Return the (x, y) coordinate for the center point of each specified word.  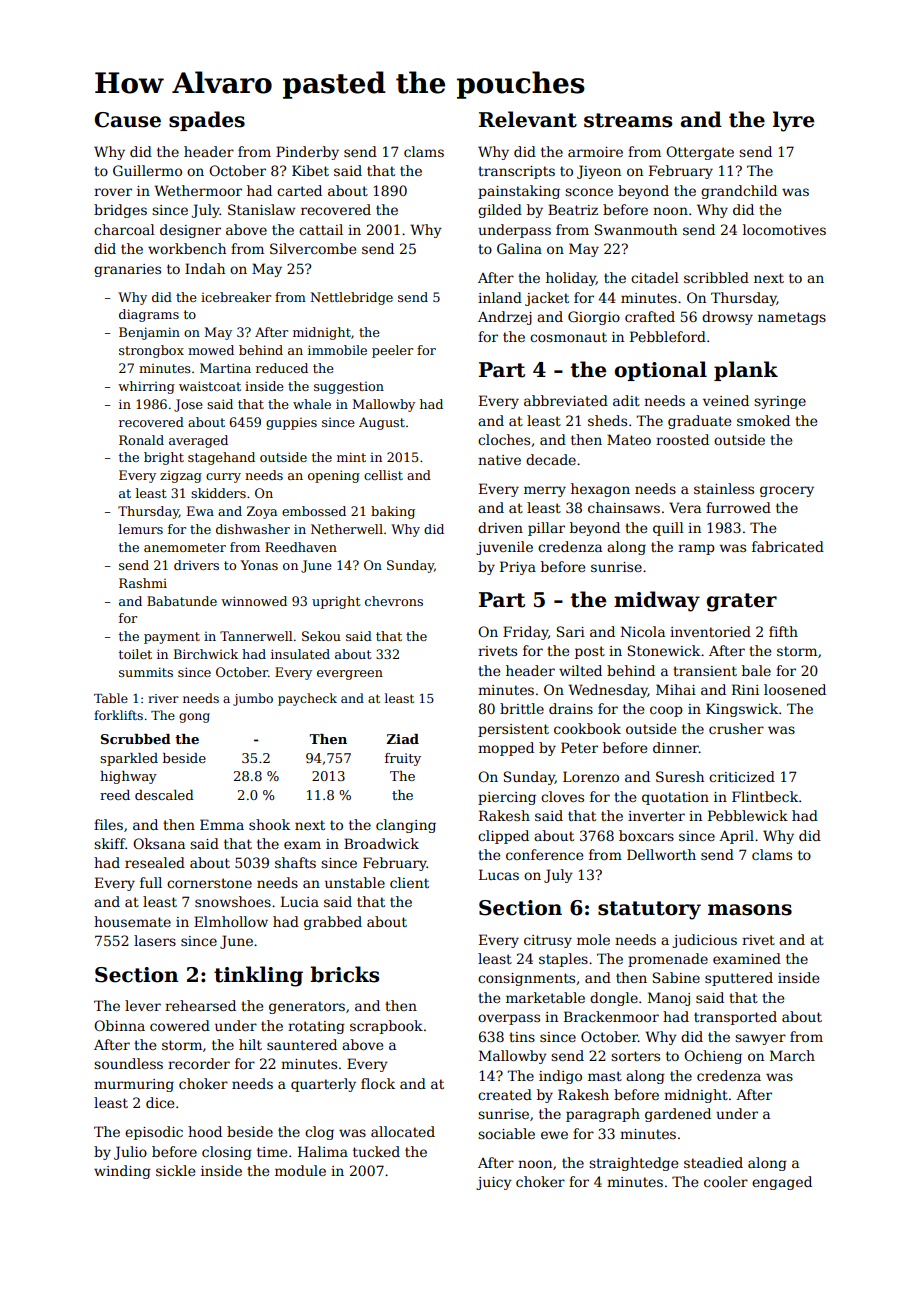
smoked (763, 420)
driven (500, 527)
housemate (132, 921)
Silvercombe (313, 248)
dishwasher (253, 529)
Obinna (119, 1025)
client (409, 882)
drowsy (727, 318)
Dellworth (661, 854)
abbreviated (566, 400)
